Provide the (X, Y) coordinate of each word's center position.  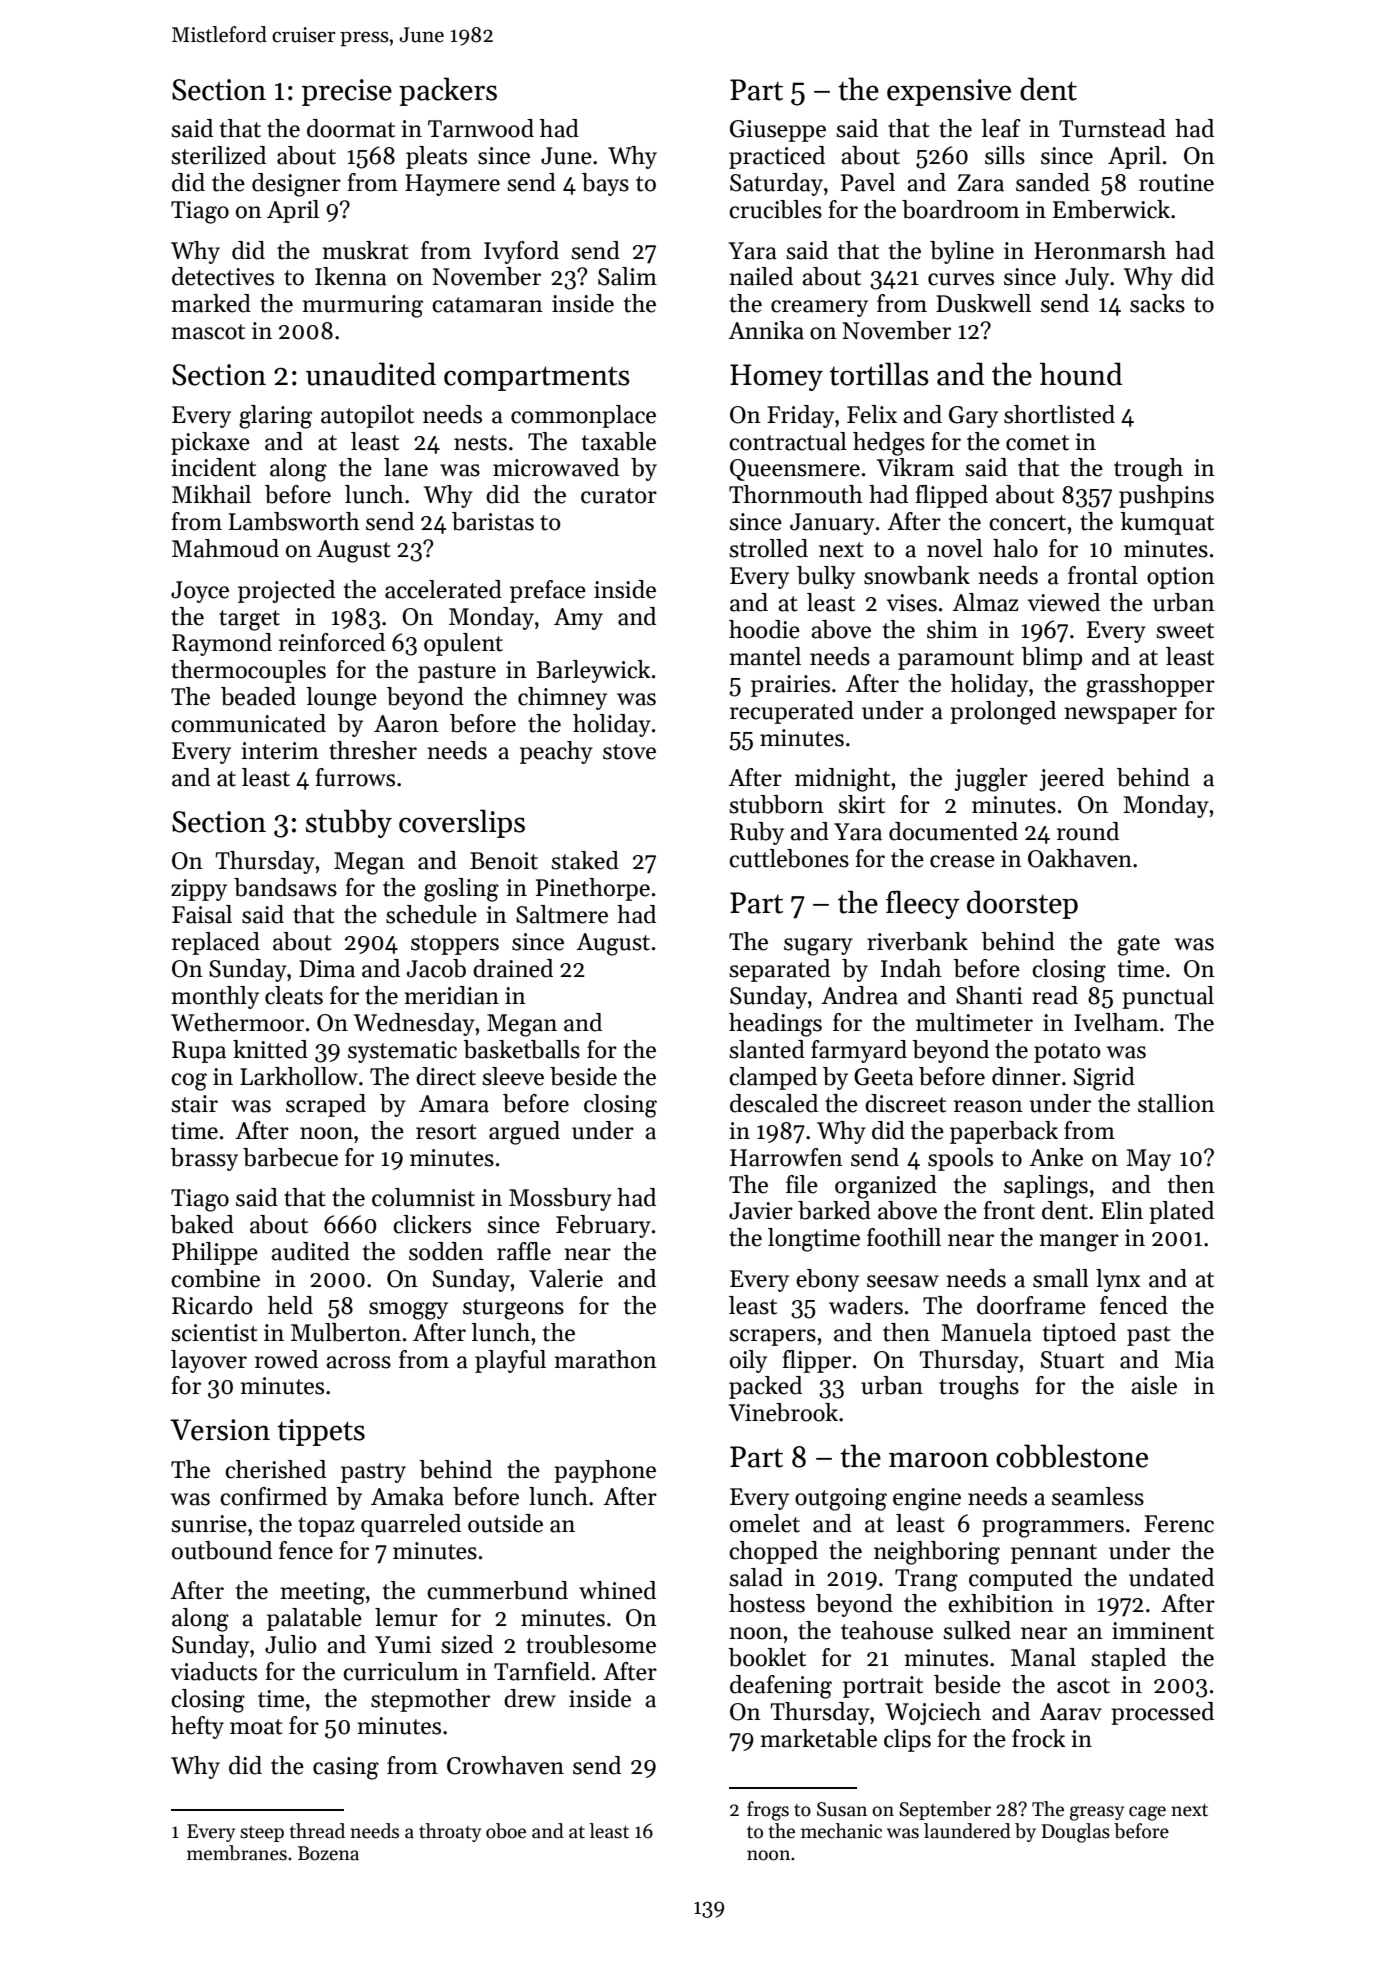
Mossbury (560, 1199)
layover (209, 1361)
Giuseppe (778, 131)
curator (619, 496)
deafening (781, 1687)
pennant (1054, 1554)
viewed (1064, 602)
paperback (1004, 1132)
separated (779, 970)
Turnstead (1112, 128)
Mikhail (211, 494)
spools (960, 1159)
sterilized (218, 155)
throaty (450, 1832)
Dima (327, 969)
